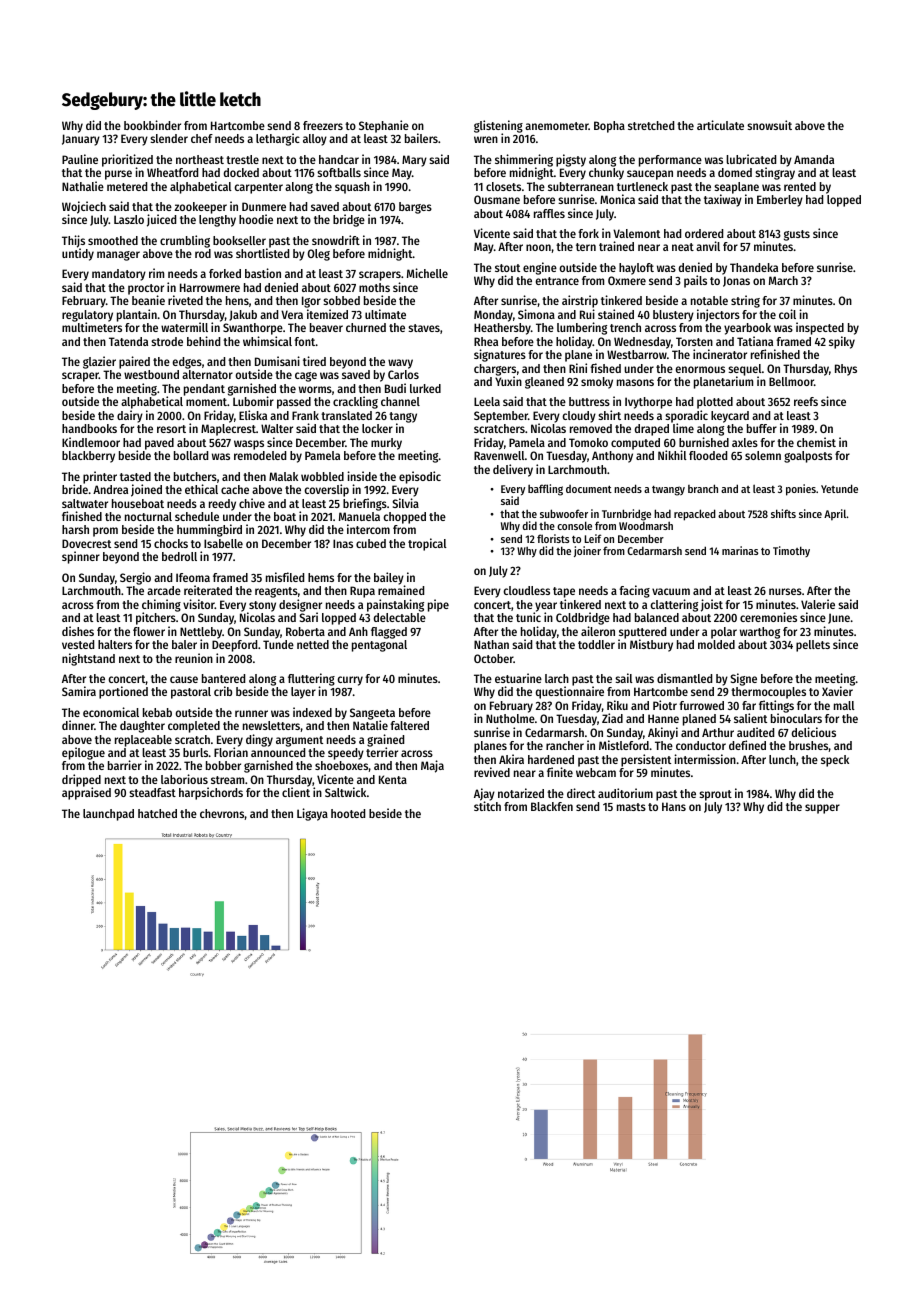  What do you see at coordinates (85, 503) in the screenshot?
I see `saltwater` at bounding box center [85, 503].
